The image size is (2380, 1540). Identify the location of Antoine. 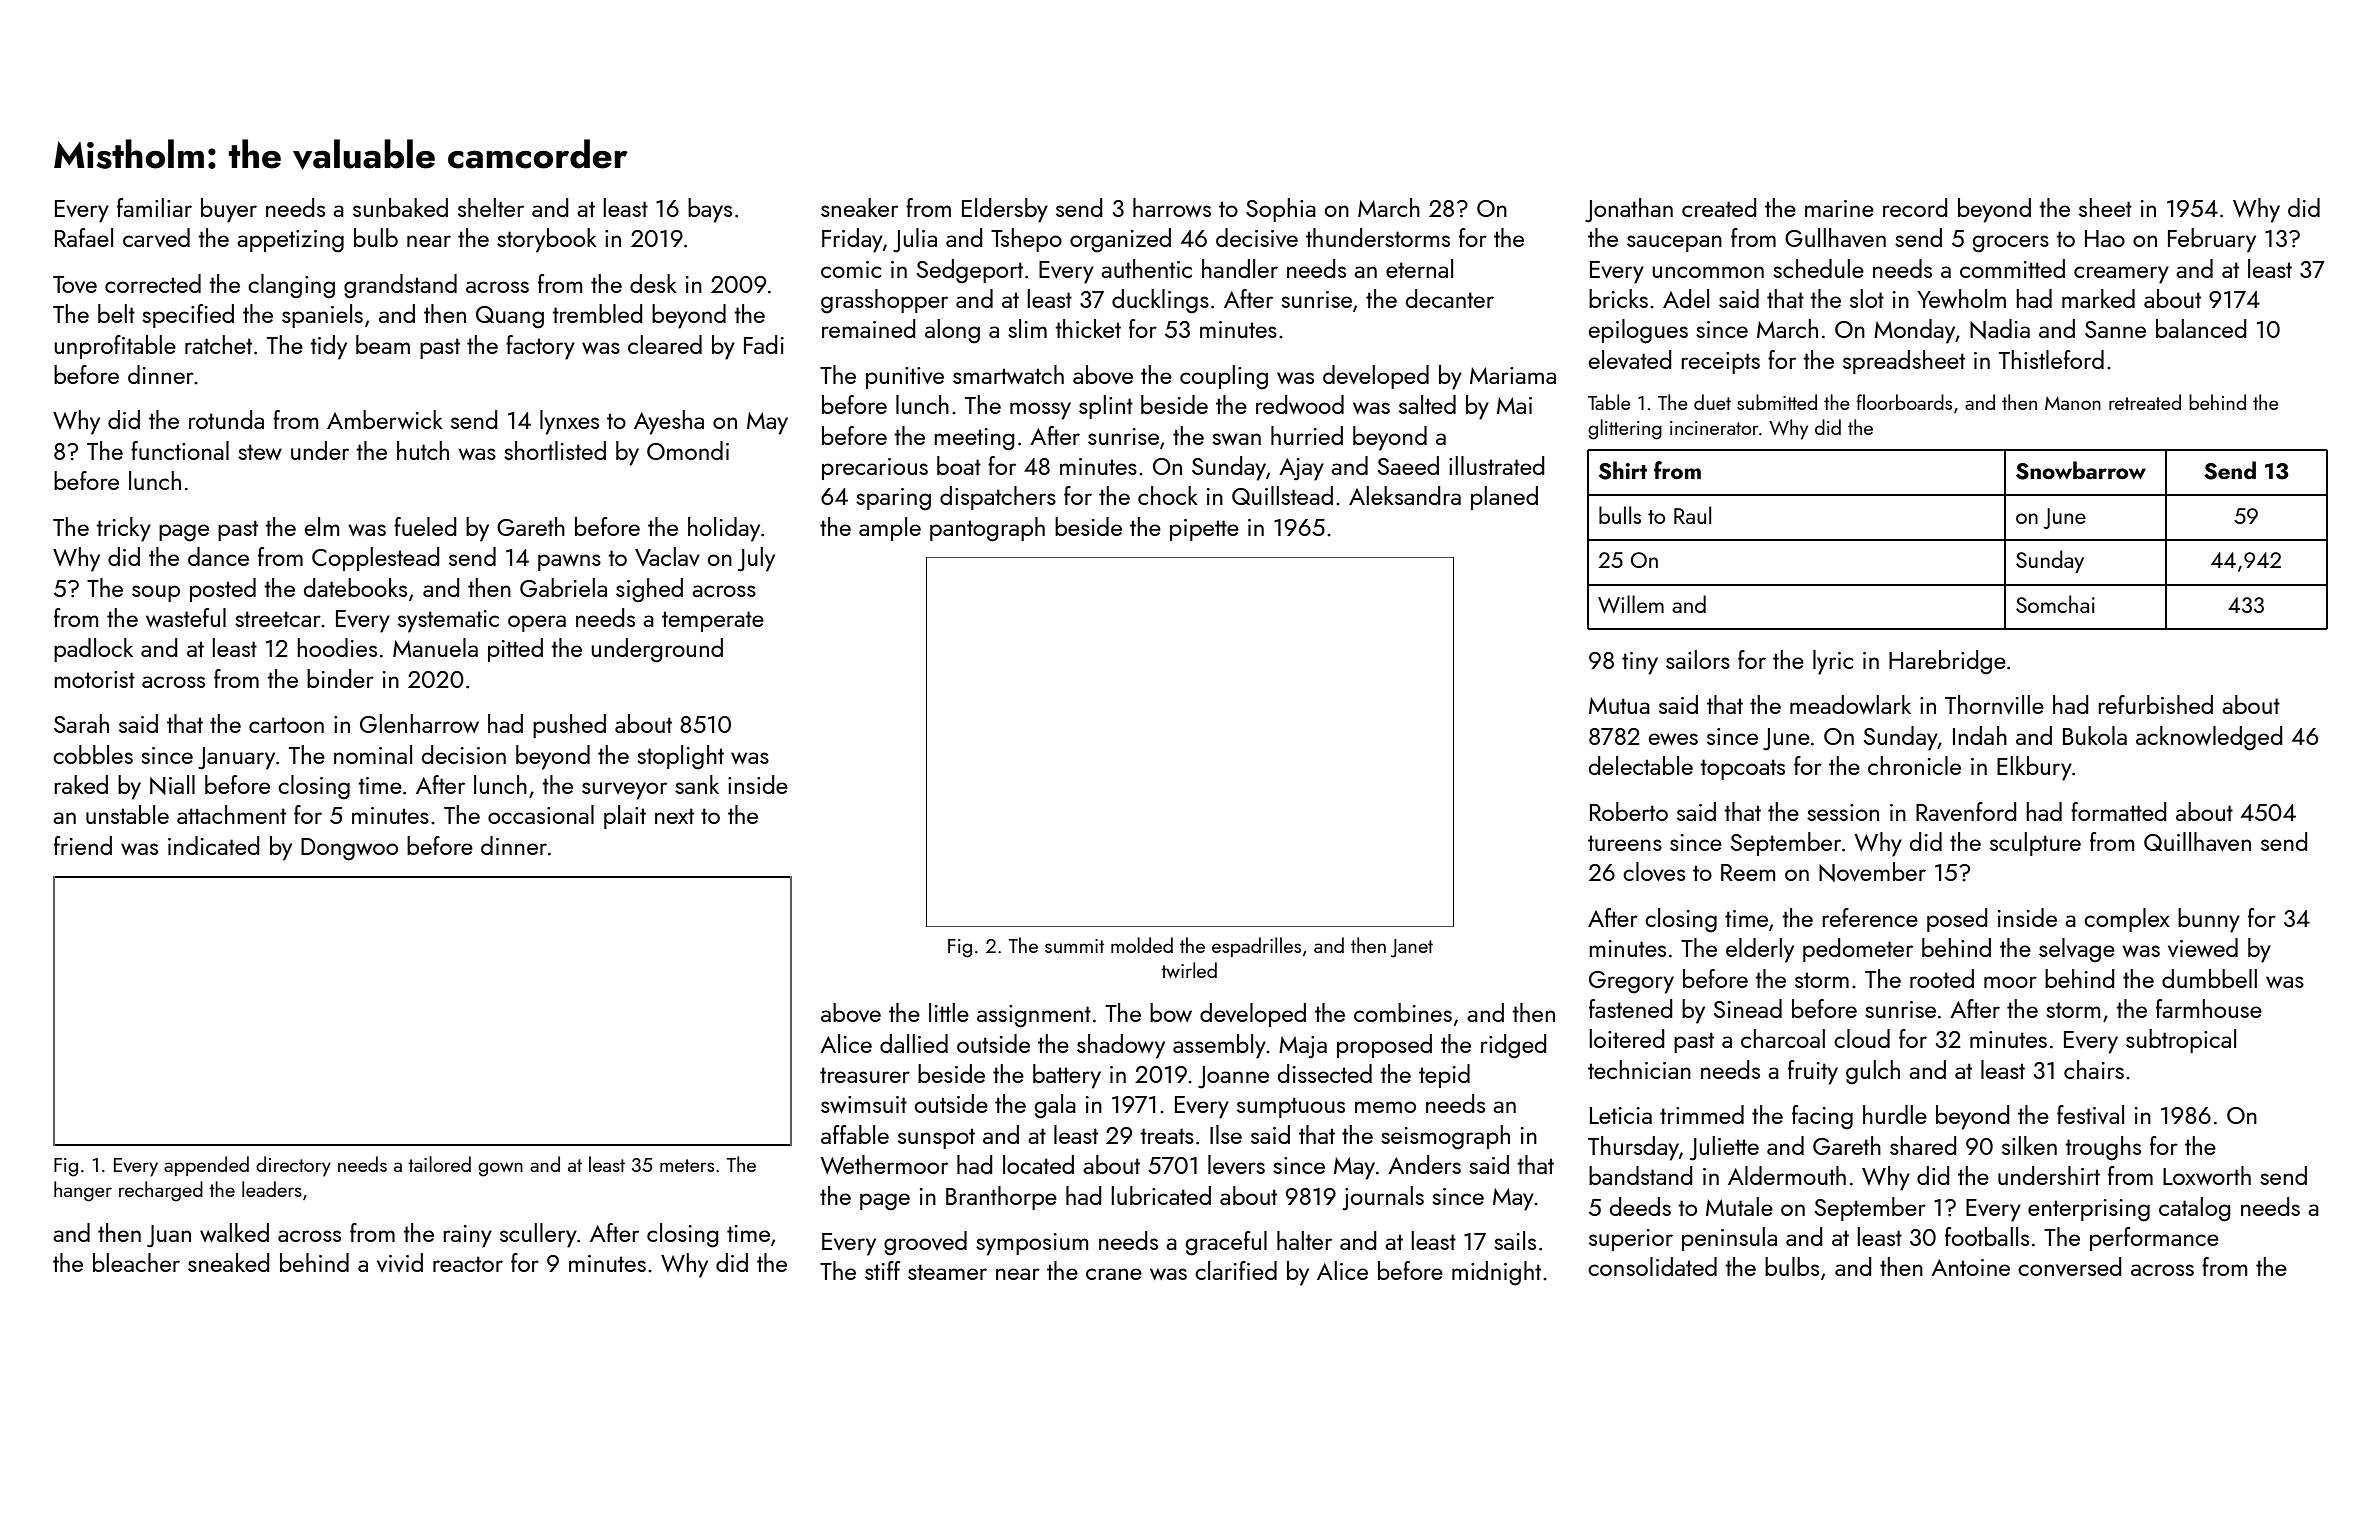
(1970, 1267).
